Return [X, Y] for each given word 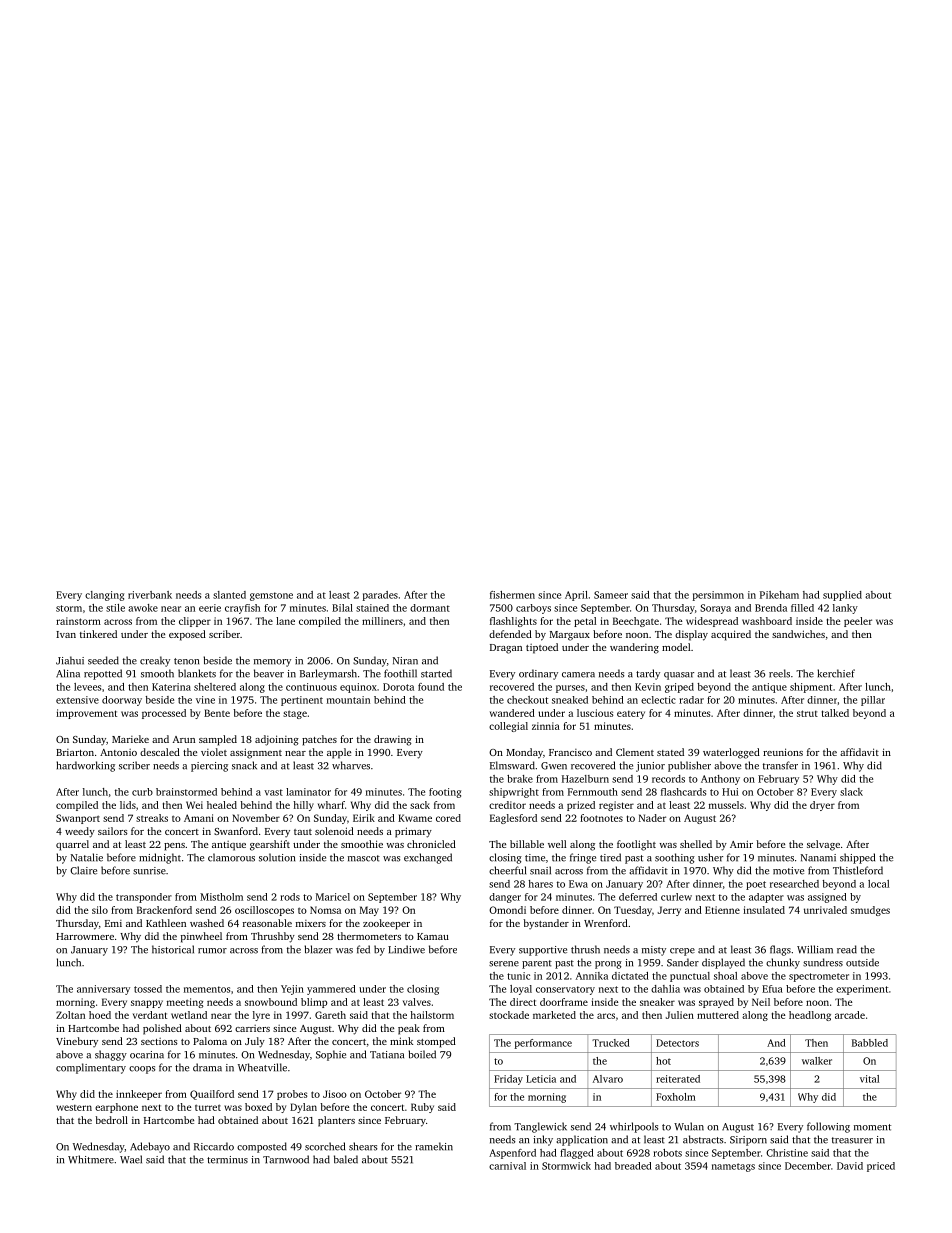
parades [380, 596]
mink [401, 1041]
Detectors [677, 1043]
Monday [524, 753]
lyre [261, 1016]
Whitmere [91, 1159]
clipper [195, 622]
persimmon [718, 596]
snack [244, 765]
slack [851, 792]
